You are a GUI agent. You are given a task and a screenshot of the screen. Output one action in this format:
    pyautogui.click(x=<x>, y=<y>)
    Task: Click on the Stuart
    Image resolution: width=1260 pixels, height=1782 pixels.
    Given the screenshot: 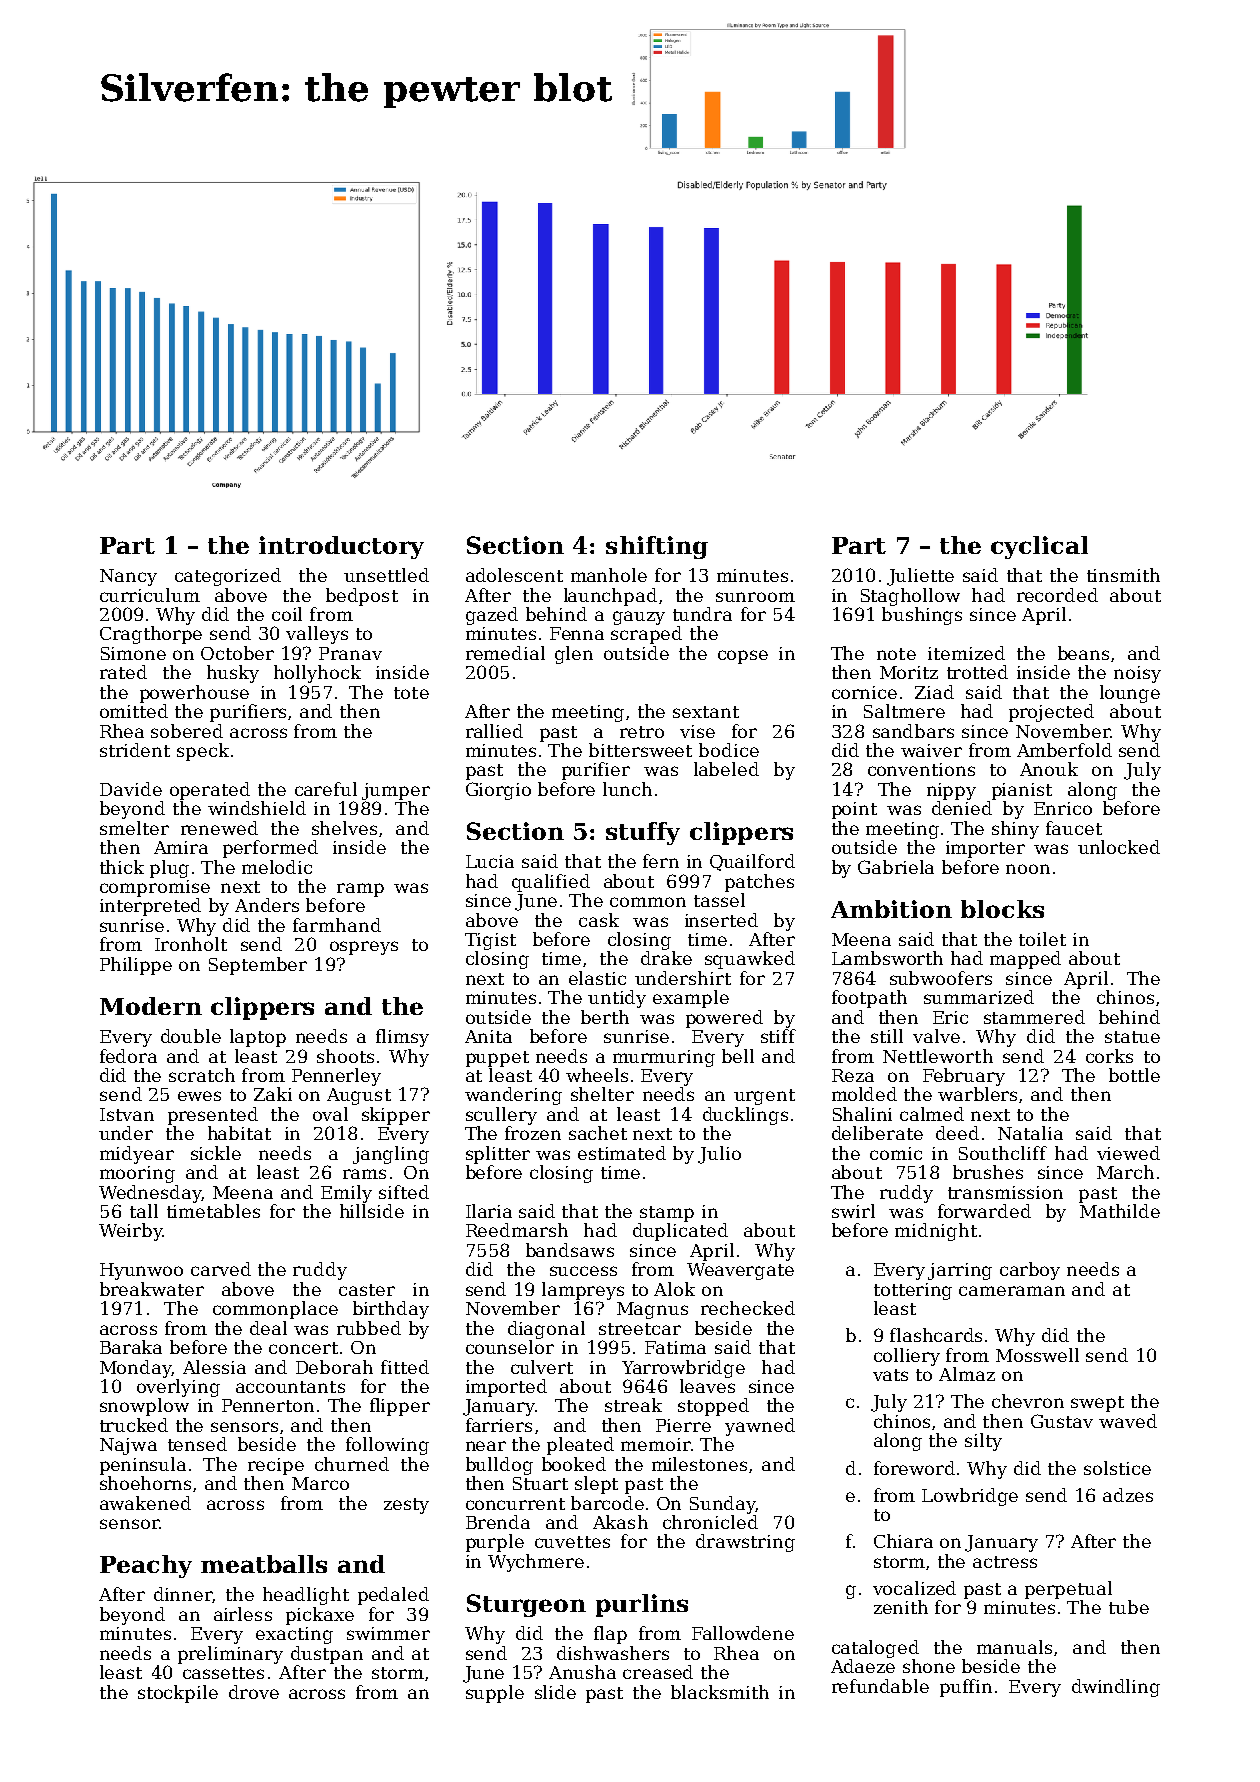 What is the action you would take?
    pyautogui.click(x=540, y=1483)
